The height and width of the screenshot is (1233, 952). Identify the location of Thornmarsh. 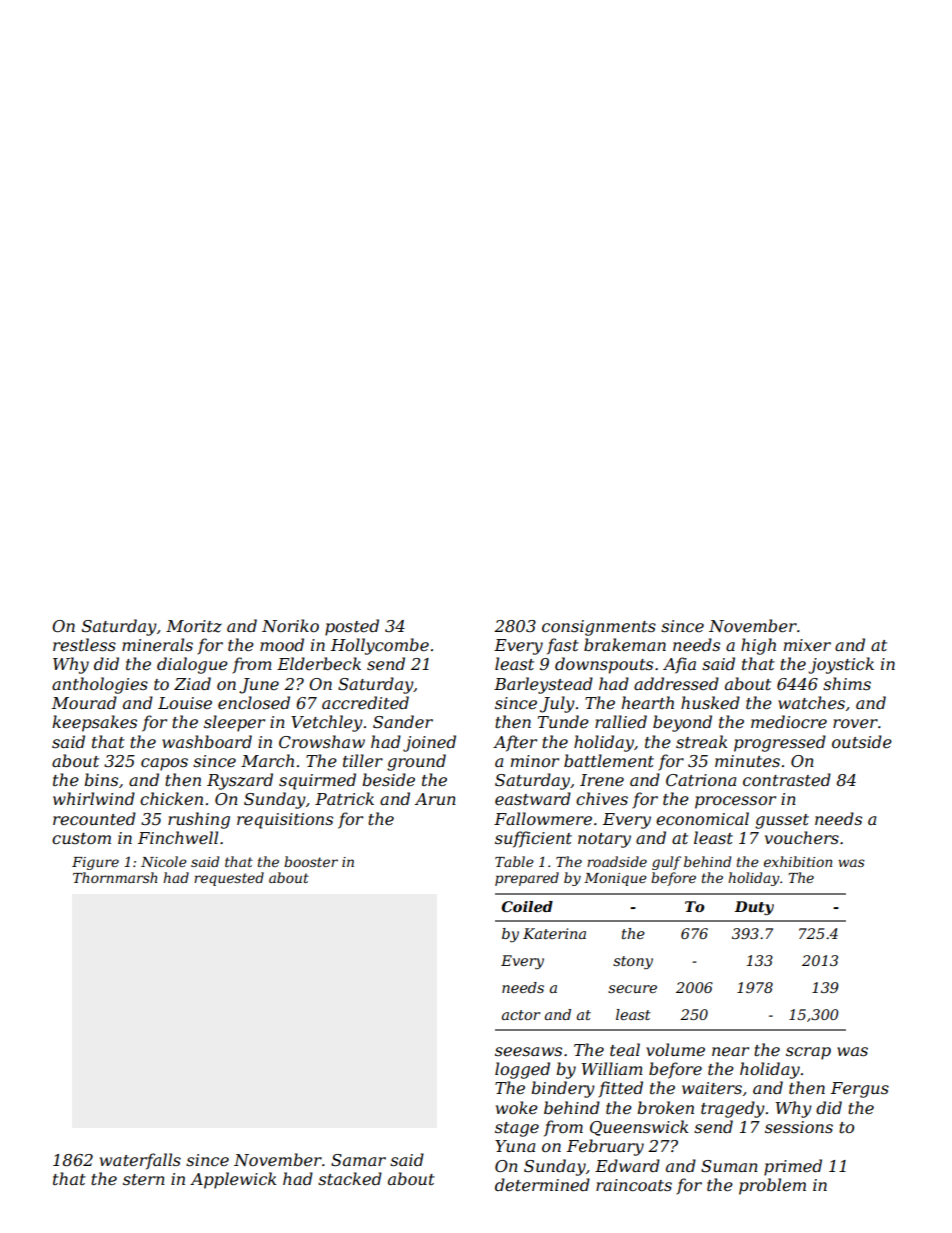
(115, 877).
